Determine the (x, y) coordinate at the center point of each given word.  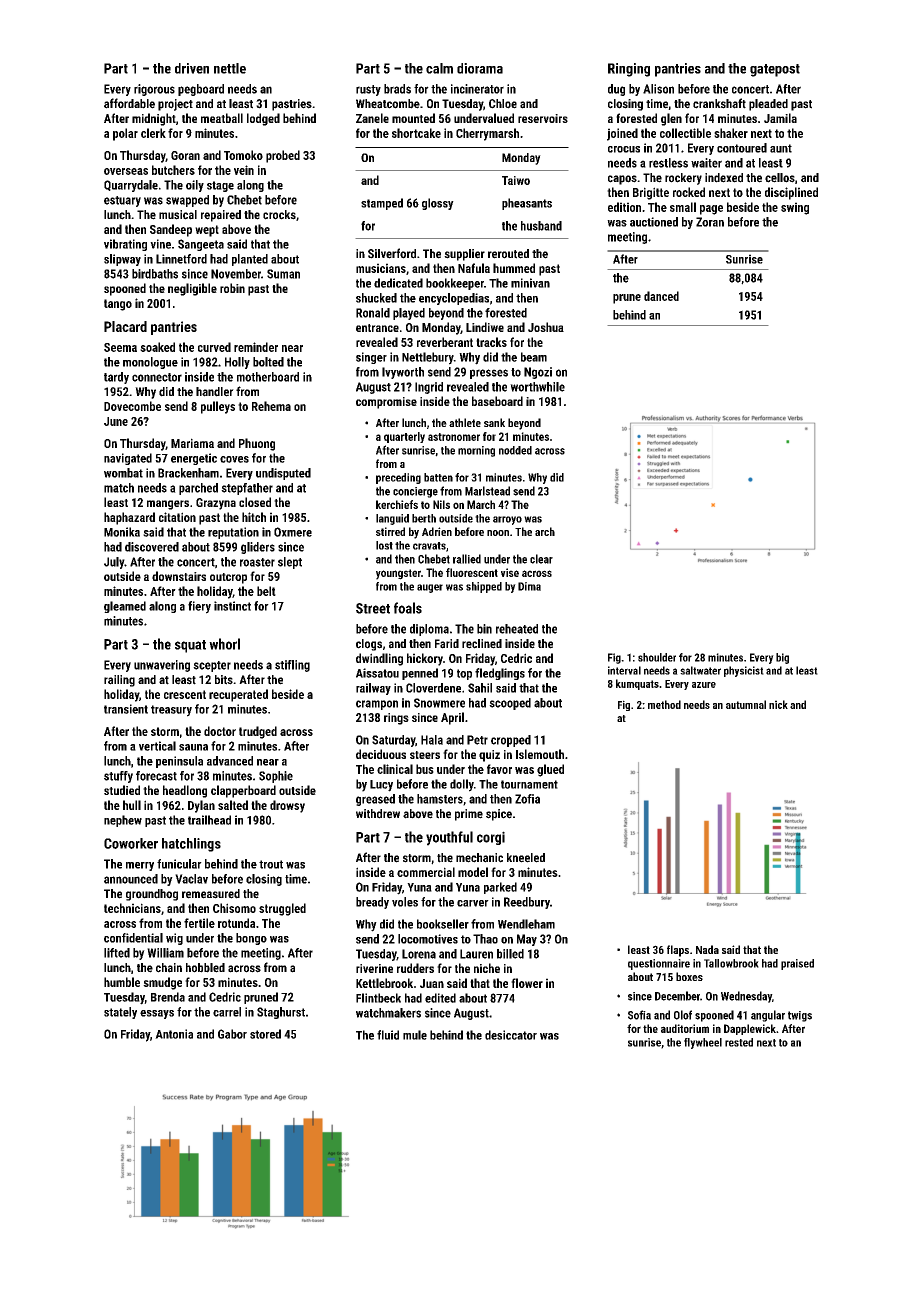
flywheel (703, 1043)
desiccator (511, 1035)
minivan (530, 283)
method (664, 704)
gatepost (775, 70)
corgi (491, 838)
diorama (480, 68)
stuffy (118, 777)
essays (157, 1014)
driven (192, 68)
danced (661, 296)
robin (232, 288)
